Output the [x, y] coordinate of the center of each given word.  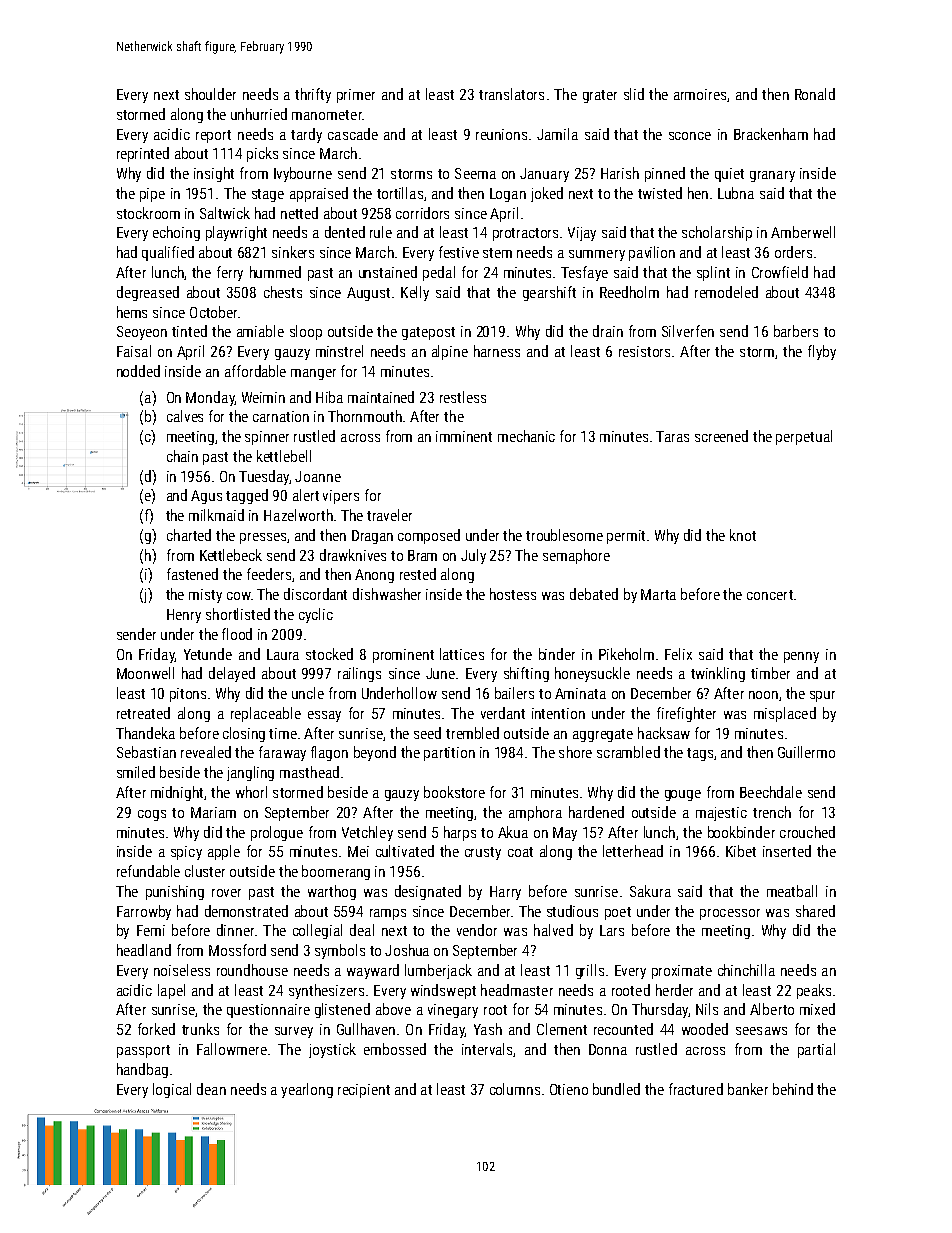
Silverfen [688, 331]
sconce [690, 136]
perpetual [804, 437]
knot [743, 535]
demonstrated [246, 911]
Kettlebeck [231, 555]
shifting [526, 674]
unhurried [259, 114]
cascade [353, 134]
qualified [168, 253]
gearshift [549, 293]
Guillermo [806, 752]
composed [429, 536]
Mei [358, 851]
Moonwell [145, 673]
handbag [142, 1070]
